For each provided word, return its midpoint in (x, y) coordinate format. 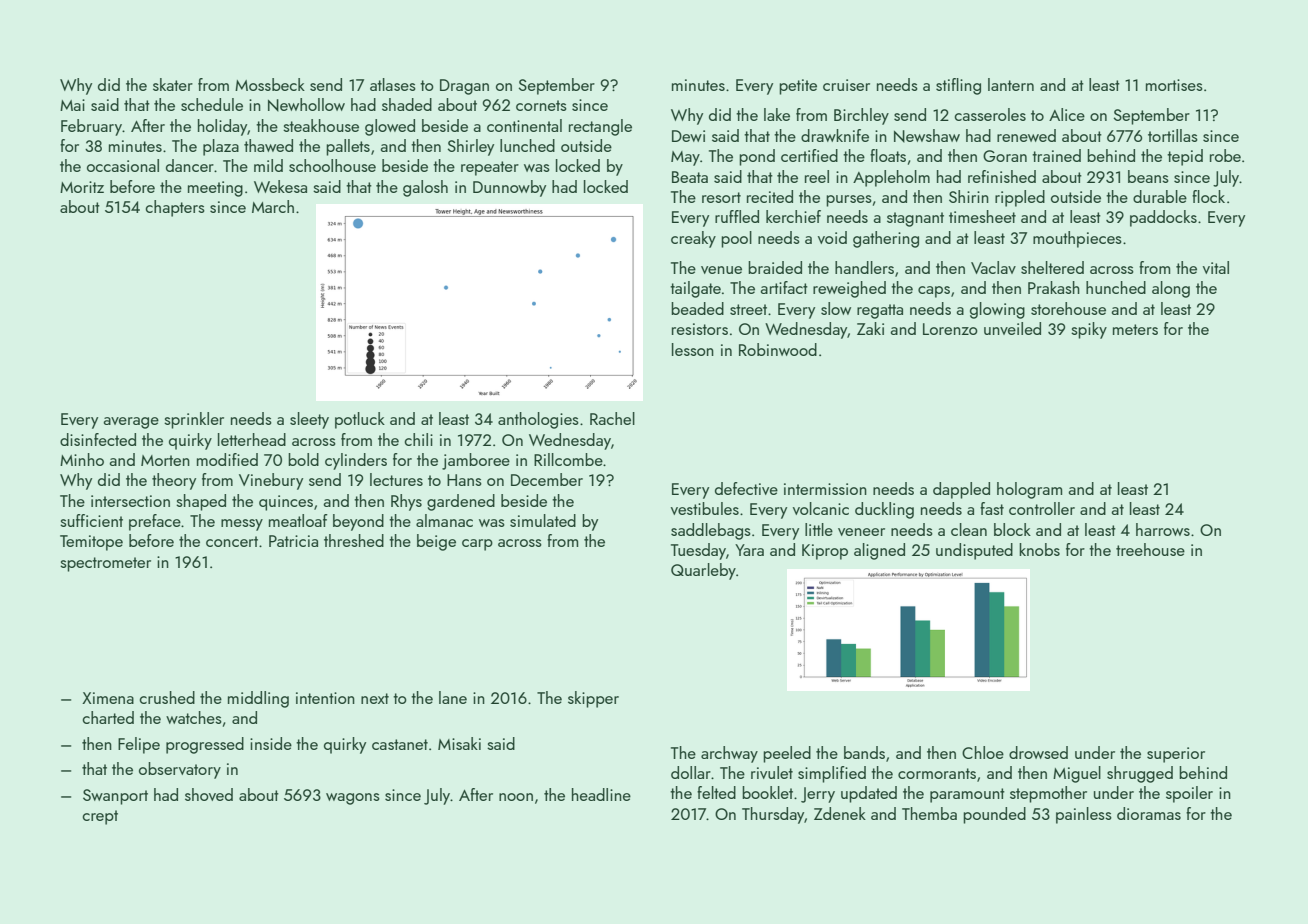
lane (453, 697)
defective (746, 488)
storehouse (1068, 308)
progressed (205, 745)
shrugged (1140, 774)
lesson (693, 349)
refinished (1002, 176)
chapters (175, 208)
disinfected (98, 439)
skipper (593, 699)
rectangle (600, 127)
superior (1176, 755)
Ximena (108, 698)
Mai (72, 105)
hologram (1029, 490)
